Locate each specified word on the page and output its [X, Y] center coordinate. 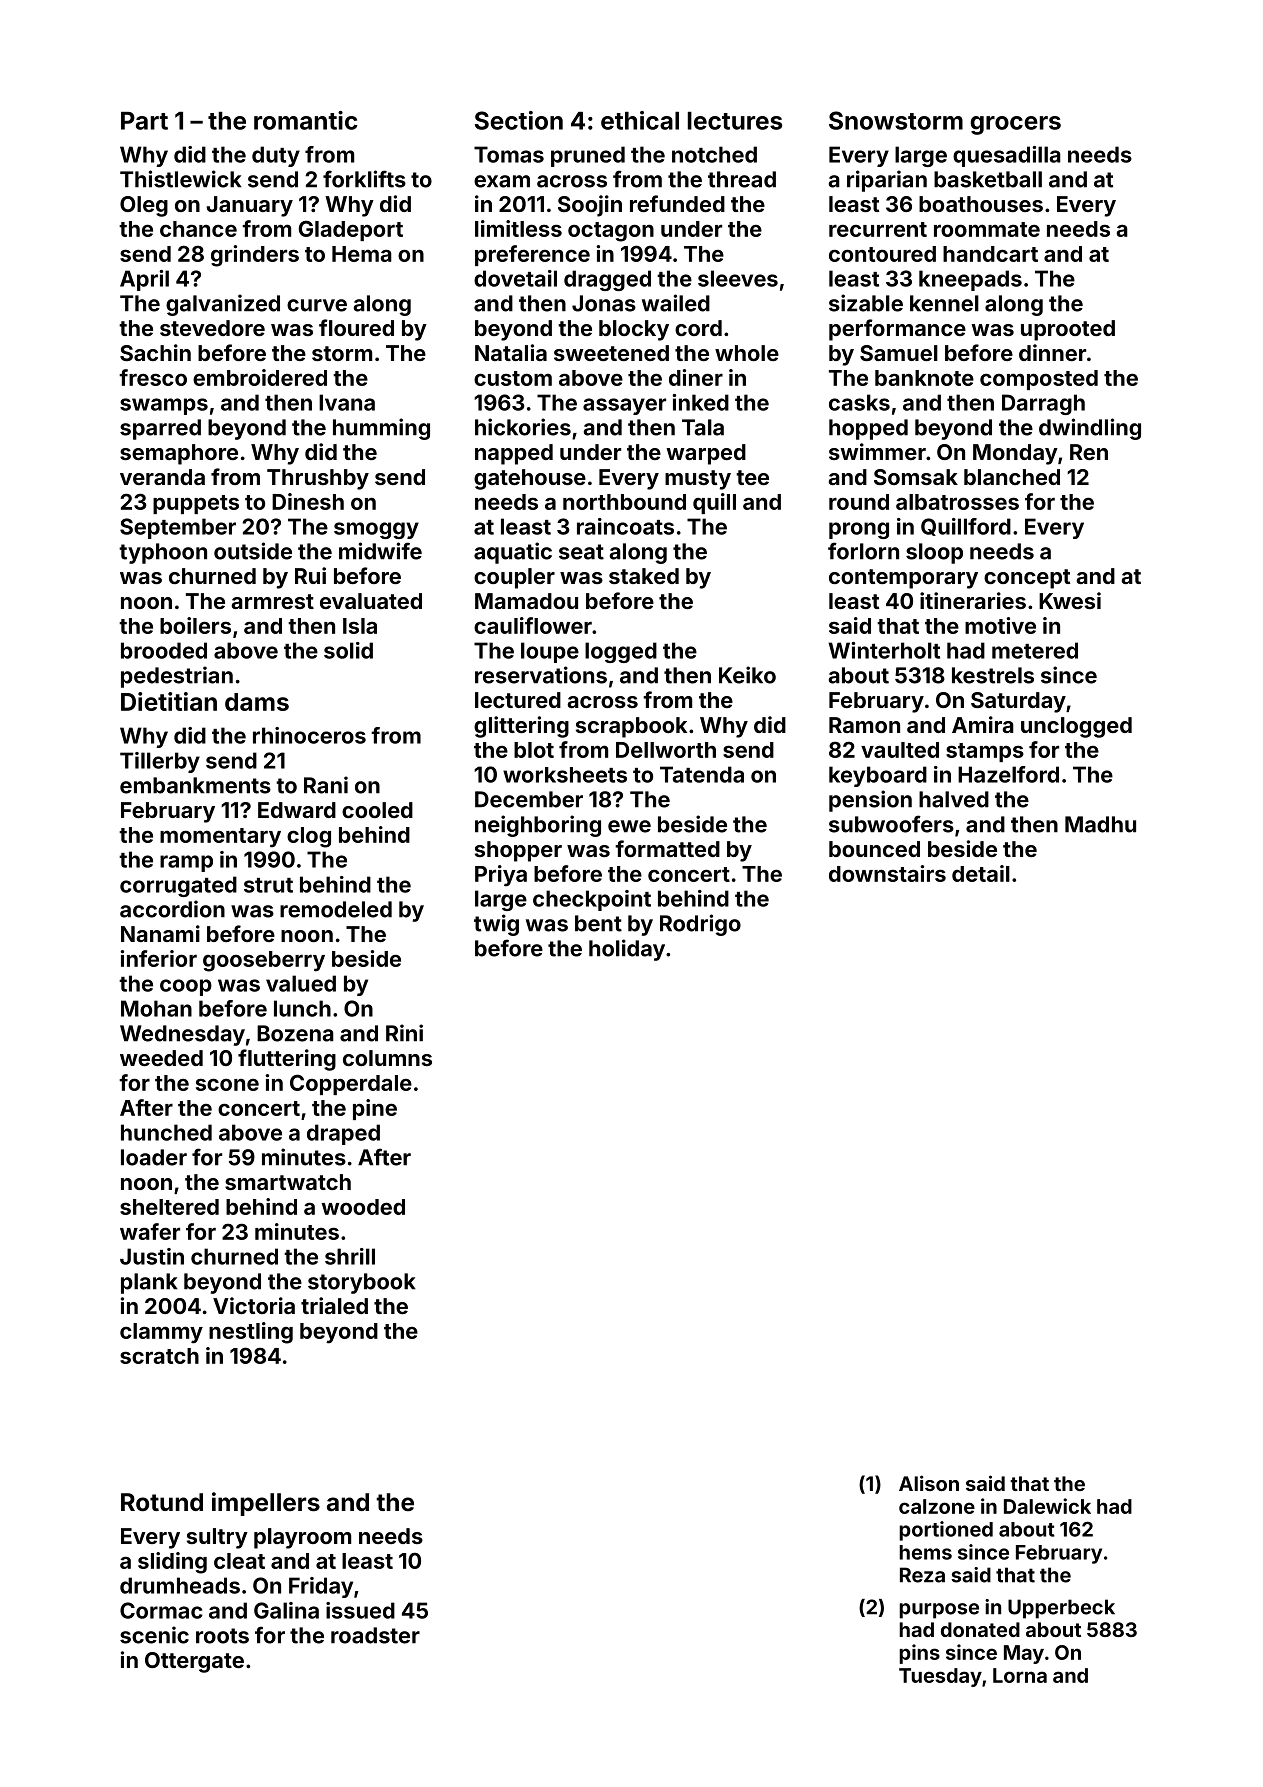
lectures [735, 121]
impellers [266, 1504]
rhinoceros [309, 735]
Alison [929, 1483]
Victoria [254, 1305]
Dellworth [666, 750]
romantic [306, 120]
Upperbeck [1061, 1609]
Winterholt [884, 650]
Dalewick [1047, 1506]
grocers [1015, 125]
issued [360, 1610]
